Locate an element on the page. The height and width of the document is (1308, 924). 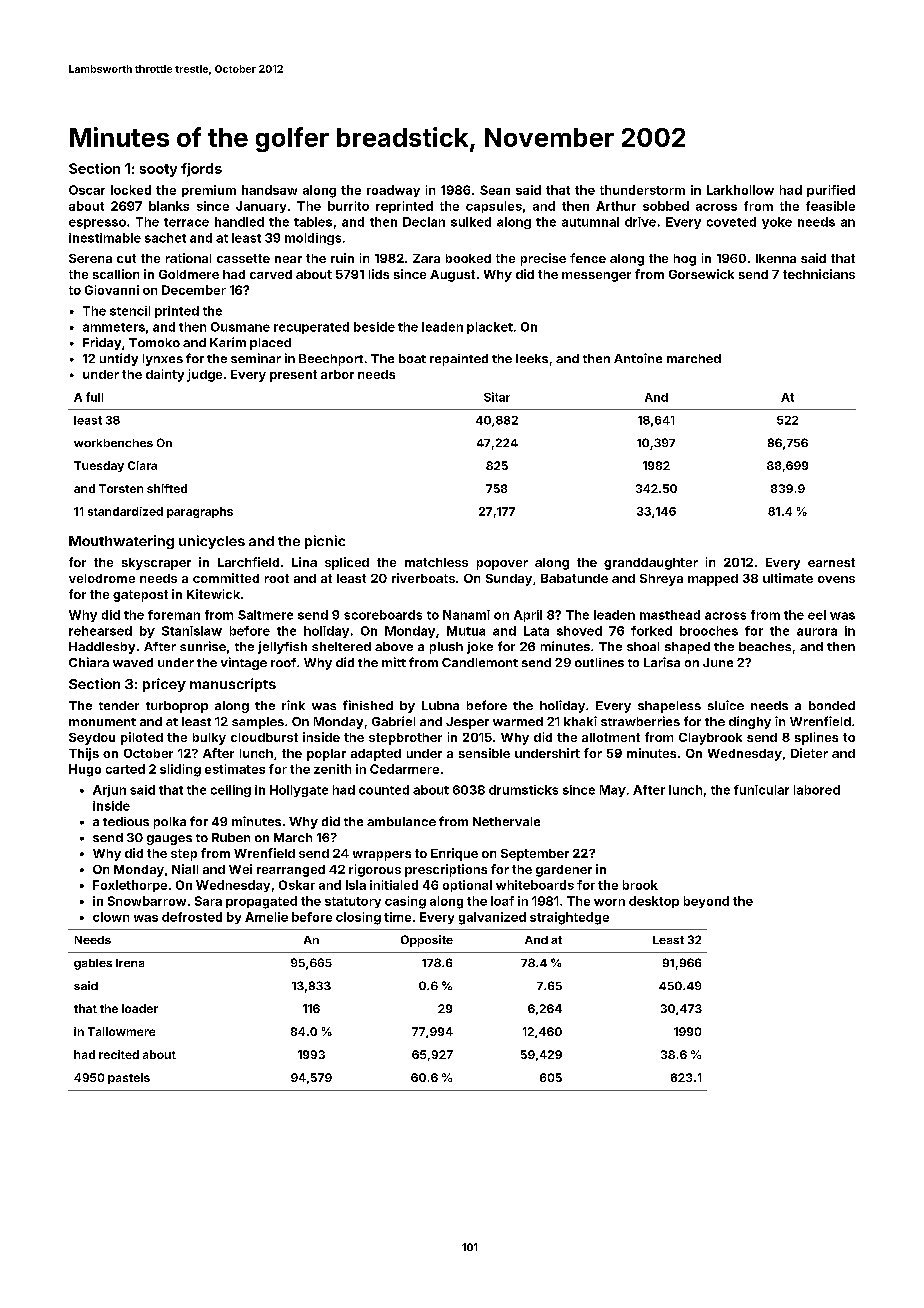
pastels is located at coordinates (129, 1078).
